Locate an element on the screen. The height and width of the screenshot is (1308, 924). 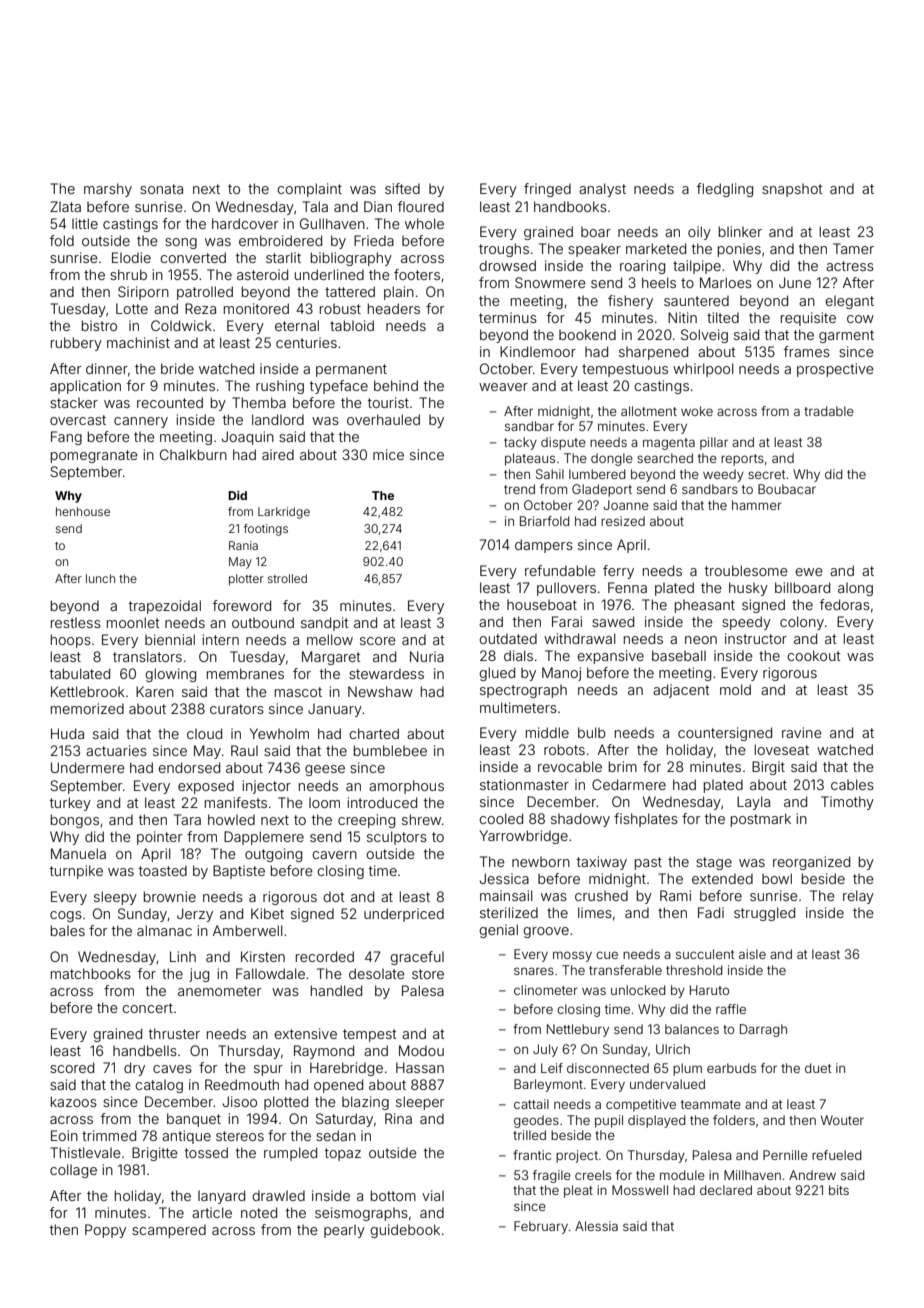
dot is located at coordinates (334, 896).
